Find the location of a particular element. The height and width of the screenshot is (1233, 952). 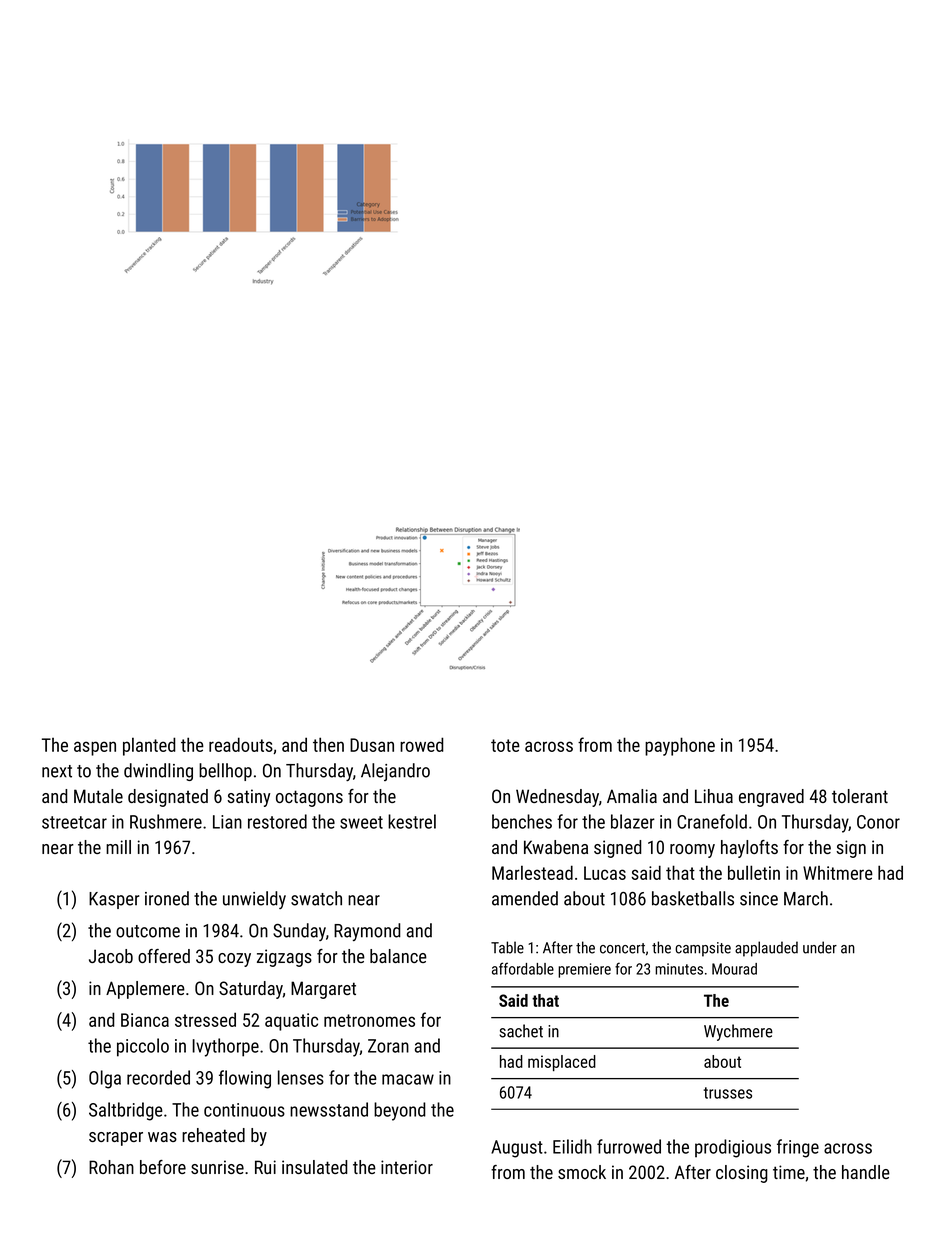

readouts is located at coordinates (241, 744).
